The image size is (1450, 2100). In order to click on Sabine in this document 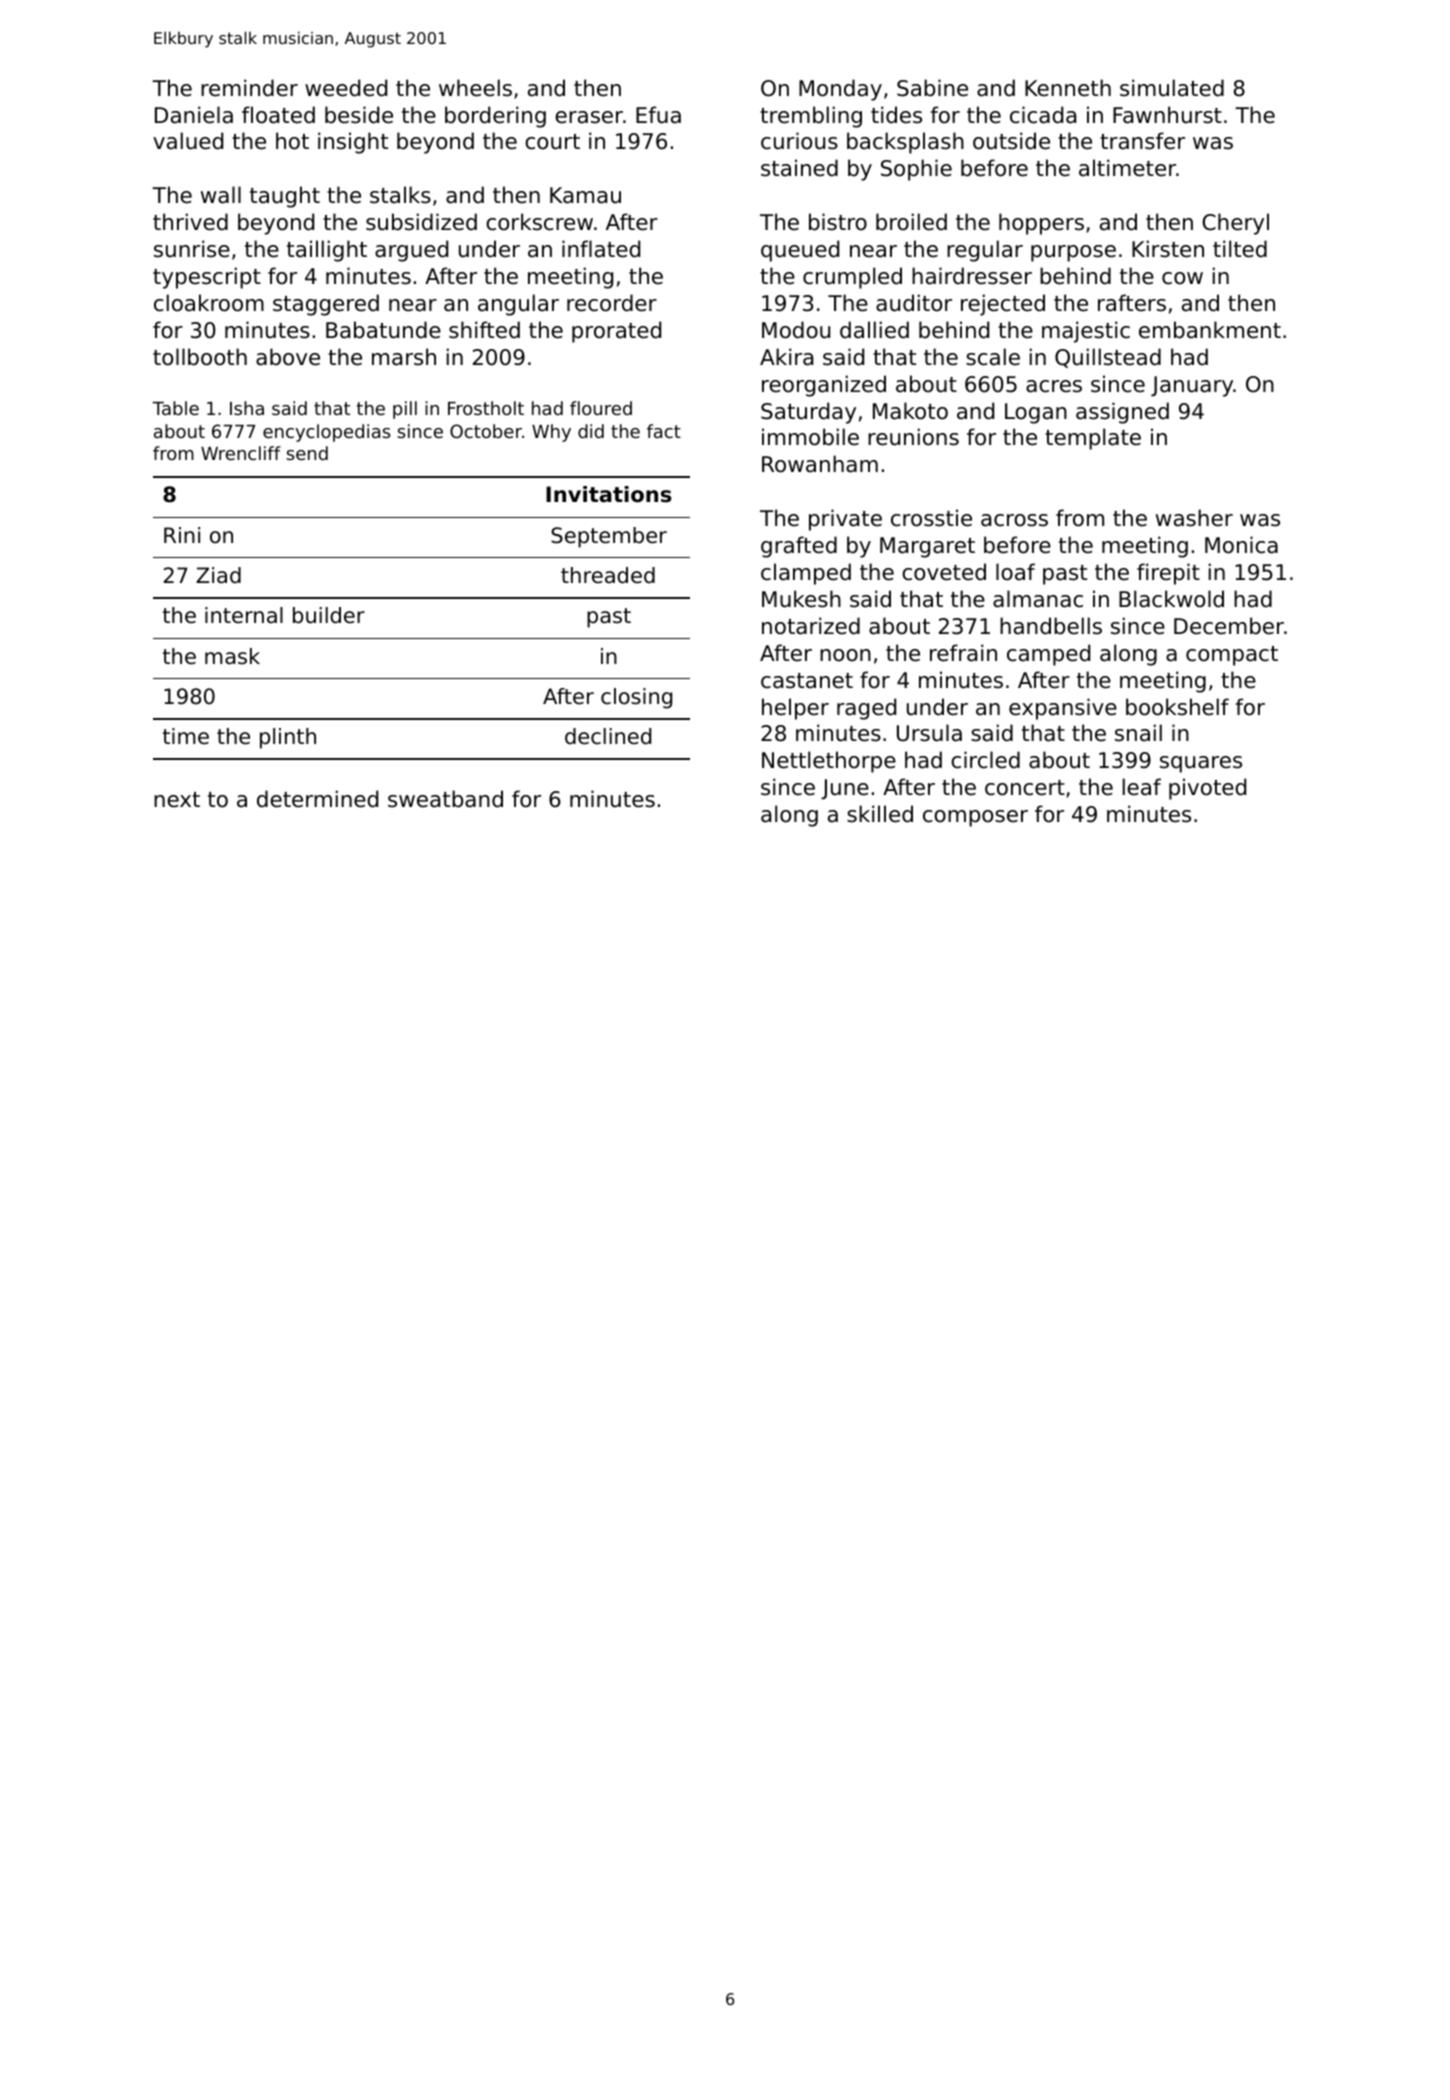, I will do `click(932, 88)`.
